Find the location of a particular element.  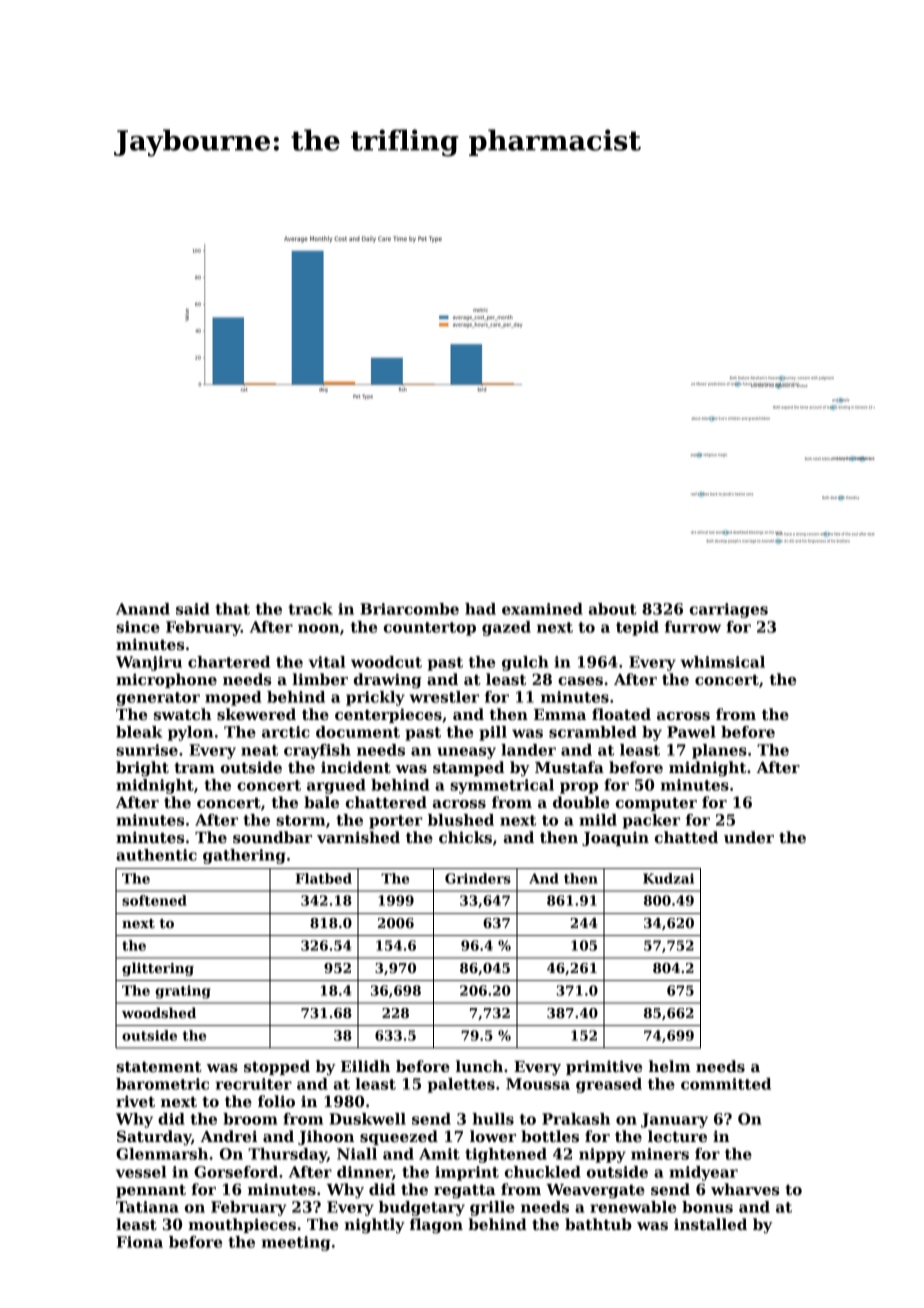

glittering is located at coordinates (158, 969).
